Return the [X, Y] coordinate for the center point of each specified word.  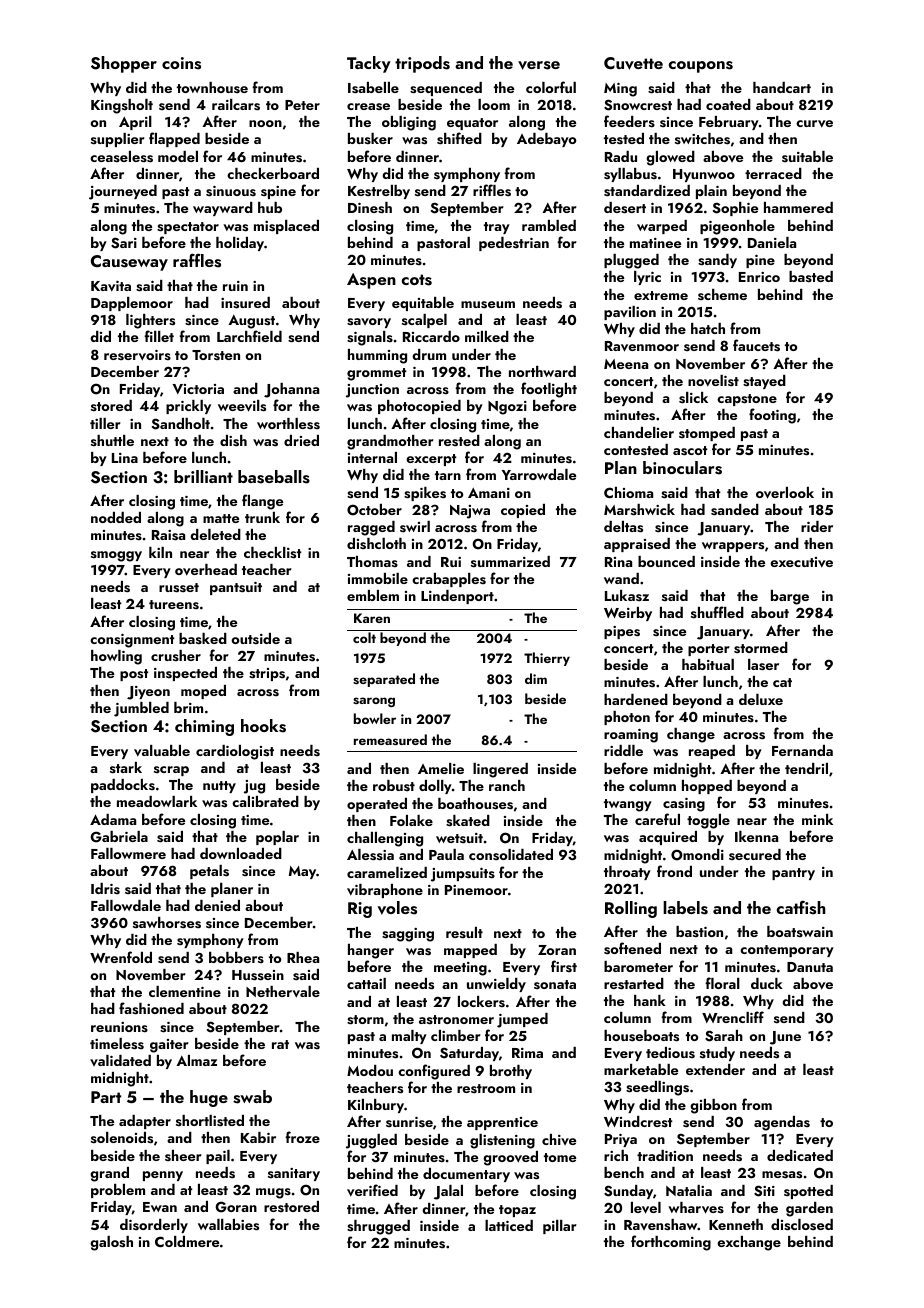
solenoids [122, 1138]
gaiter [169, 1046]
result [464, 932]
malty [409, 1037]
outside [255, 638]
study [717, 1054]
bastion [699, 931]
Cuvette [633, 63]
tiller [105, 423]
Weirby [628, 614]
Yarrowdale [539, 474]
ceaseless [121, 157]
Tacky [369, 64]
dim [536, 678]
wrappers [733, 547]
